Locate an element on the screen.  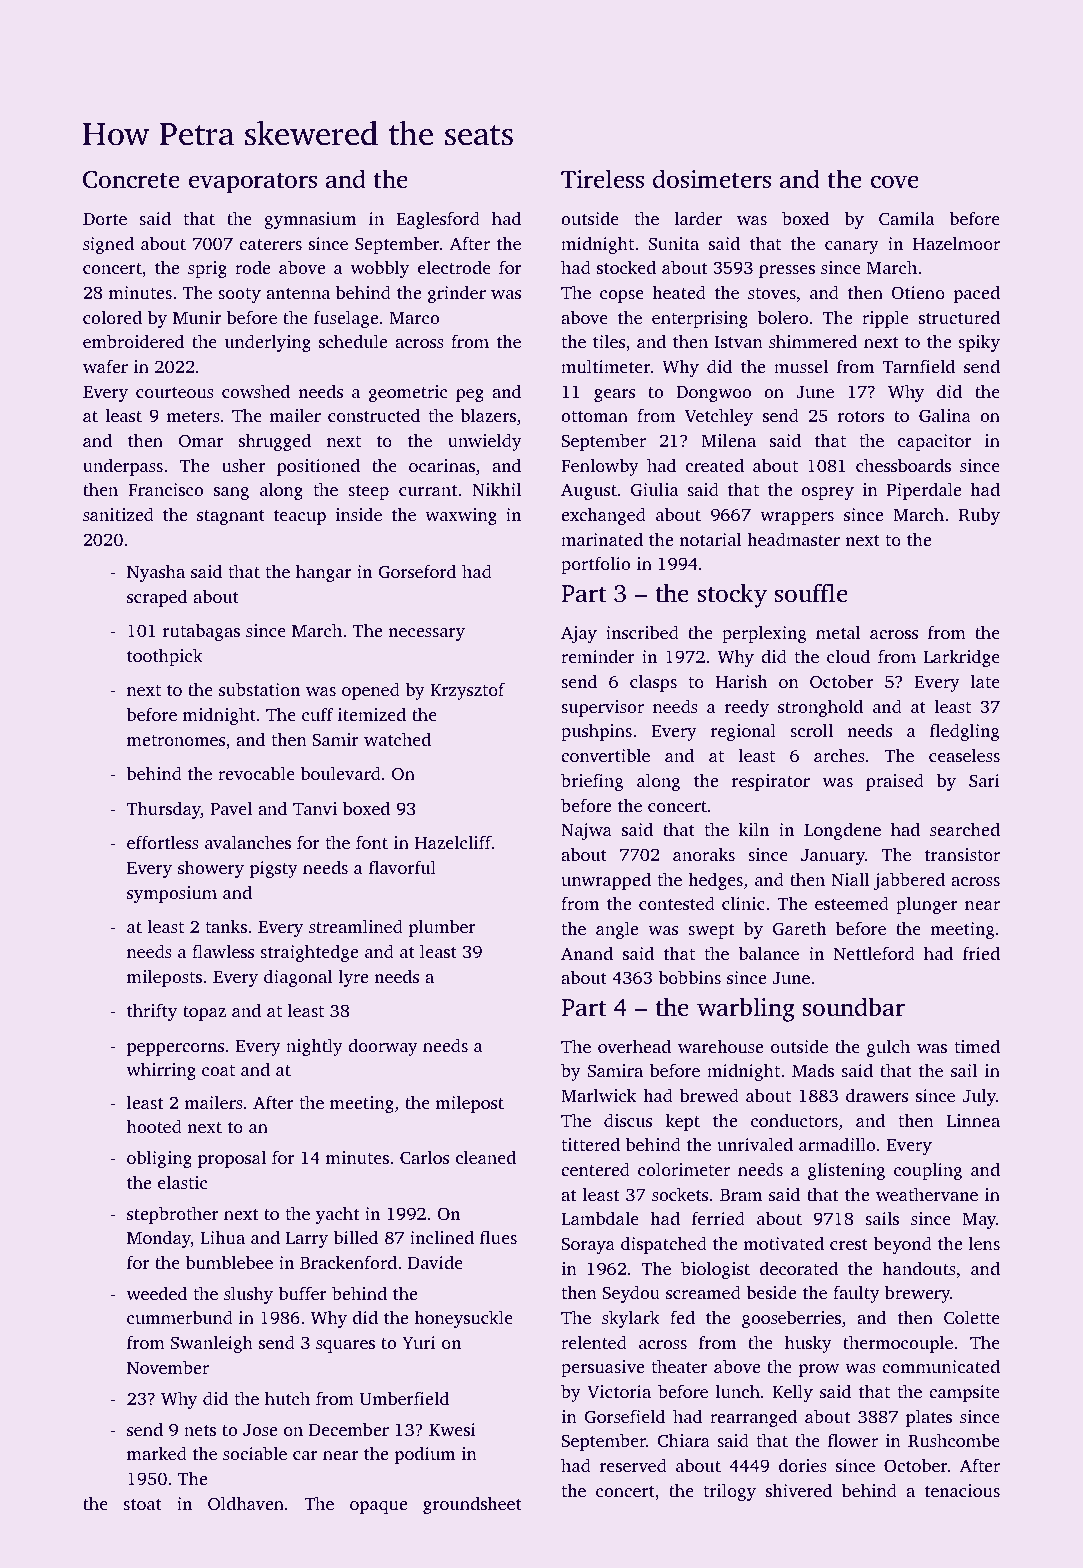
Tireless is located at coordinates (602, 179).
